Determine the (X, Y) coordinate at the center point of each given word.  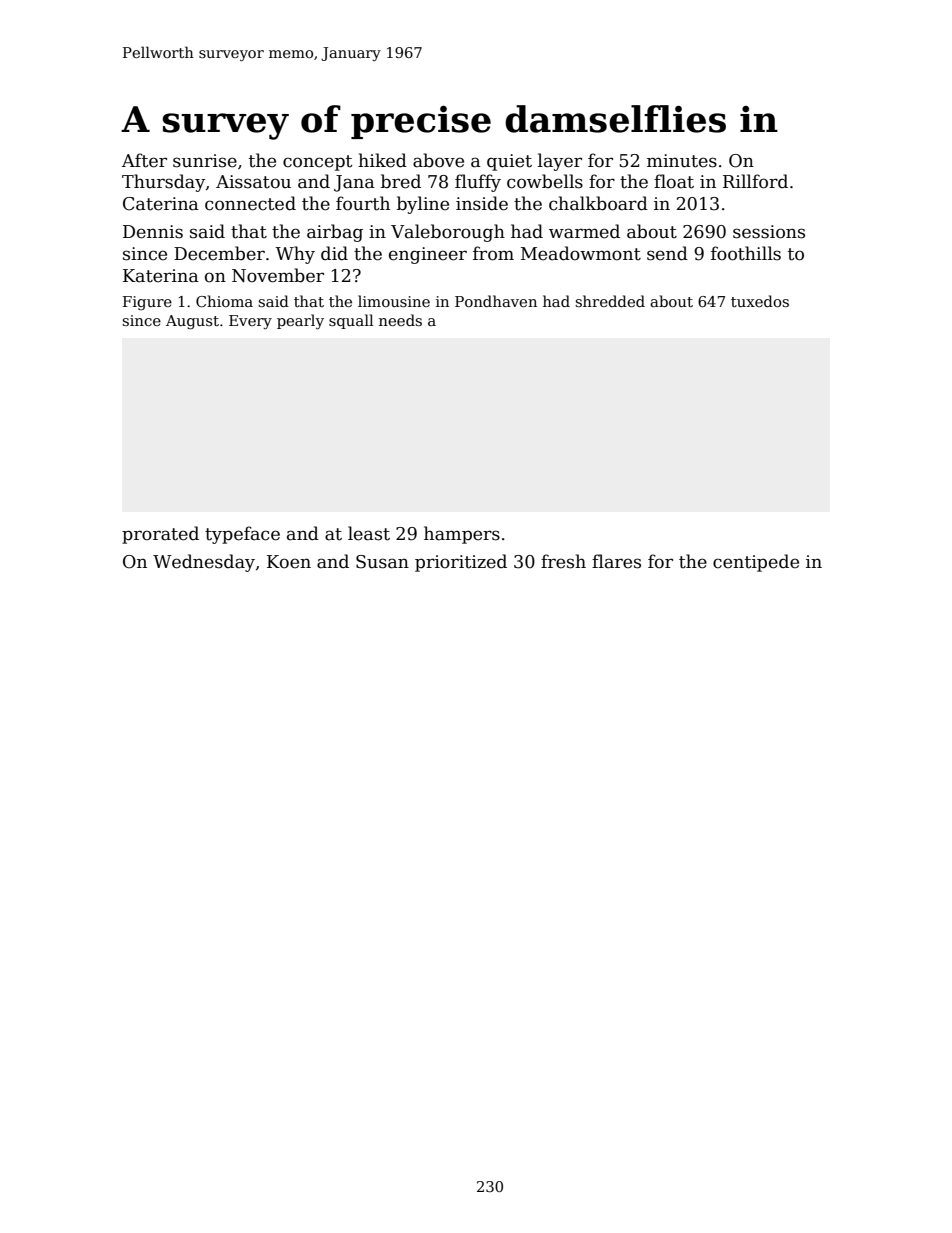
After (144, 160)
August (192, 322)
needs (400, 320)
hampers (462, 535)
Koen (289, 562)
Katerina (161, 276)
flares (616, 561)
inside (482, 203)
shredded (610, 301)
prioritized (461, 563)
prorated (160, 535)
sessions (769, 232)
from (493, 253)
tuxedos (760, 301)
